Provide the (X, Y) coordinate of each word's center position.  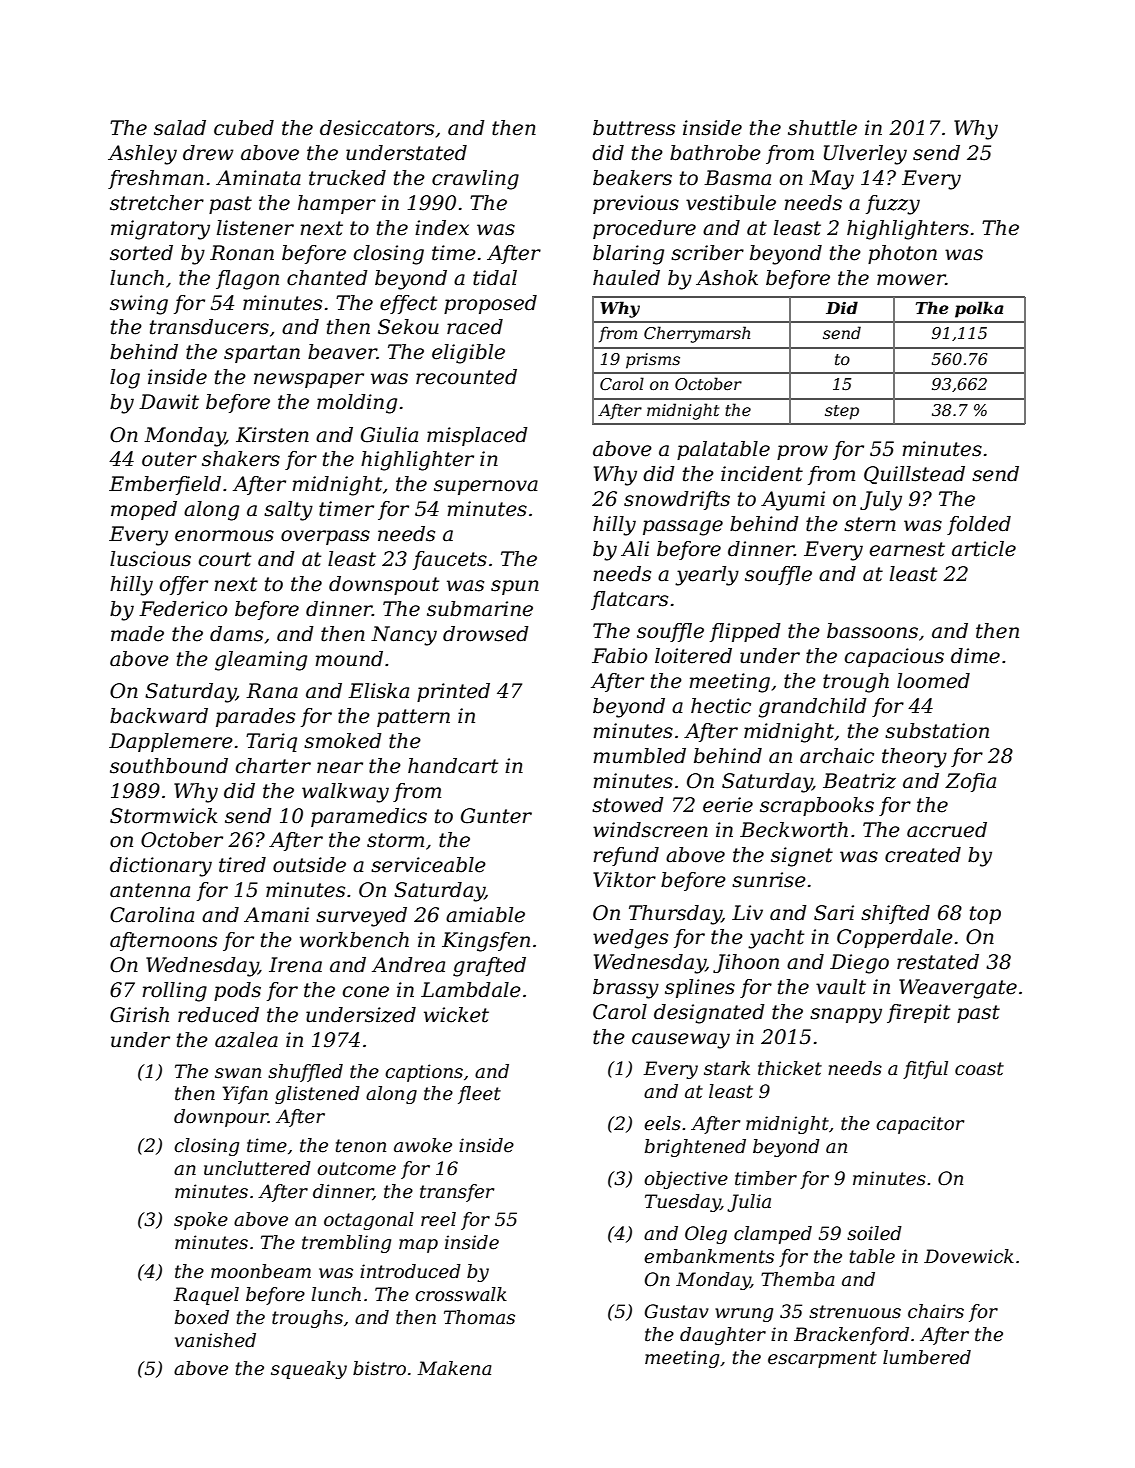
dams (236, 634)
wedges (630, 939)
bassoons (872, 631)
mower (911, 280)
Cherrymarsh (697, 334)
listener (255, 228)
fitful (925, 1070)
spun (515, 587)
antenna (150, 890)
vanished (215, 1340)
